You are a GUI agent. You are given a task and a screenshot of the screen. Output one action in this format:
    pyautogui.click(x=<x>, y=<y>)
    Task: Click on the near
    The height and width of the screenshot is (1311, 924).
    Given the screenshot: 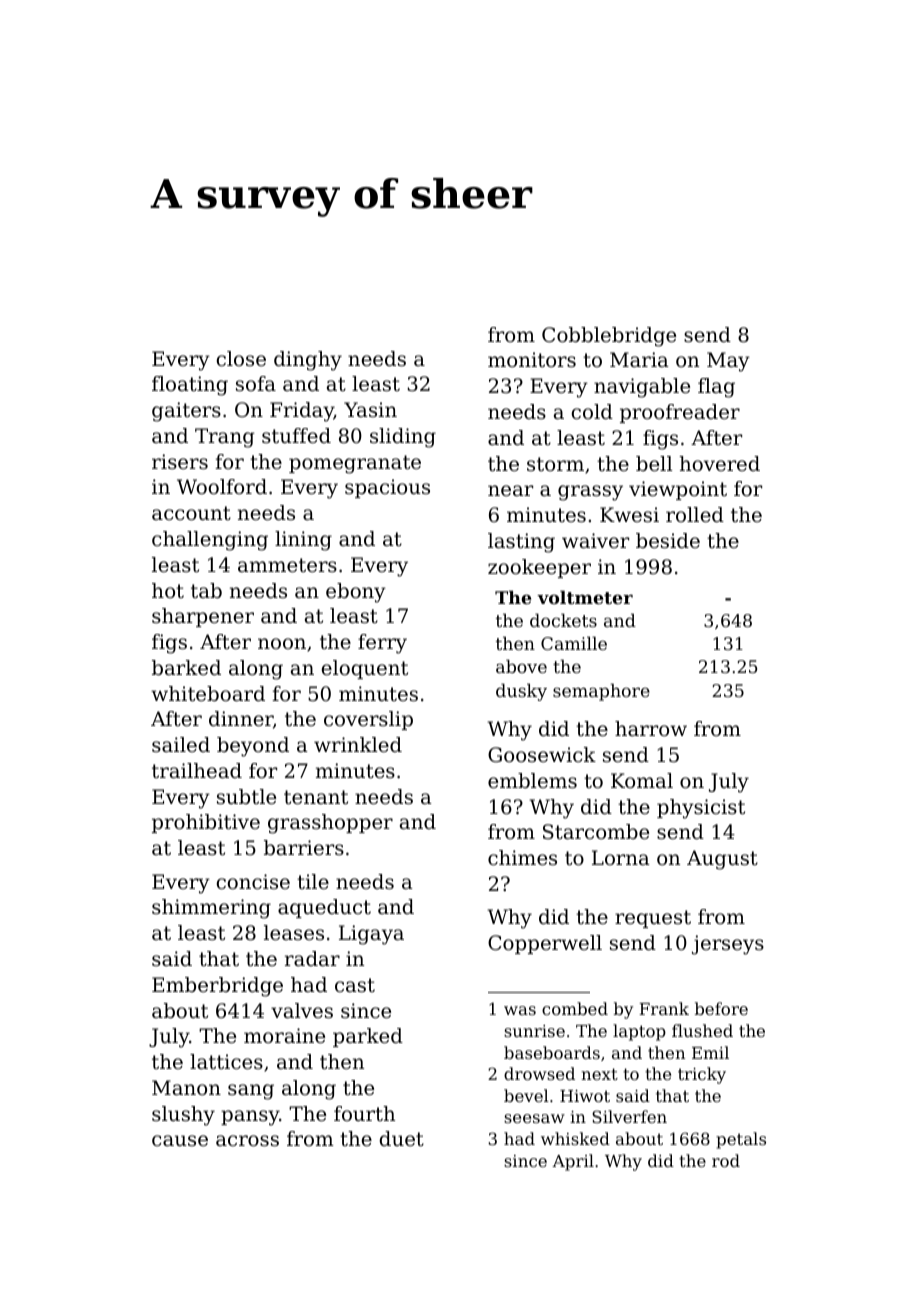 What is the action you would take?
    pyautogui.click(x=510, y=490)
